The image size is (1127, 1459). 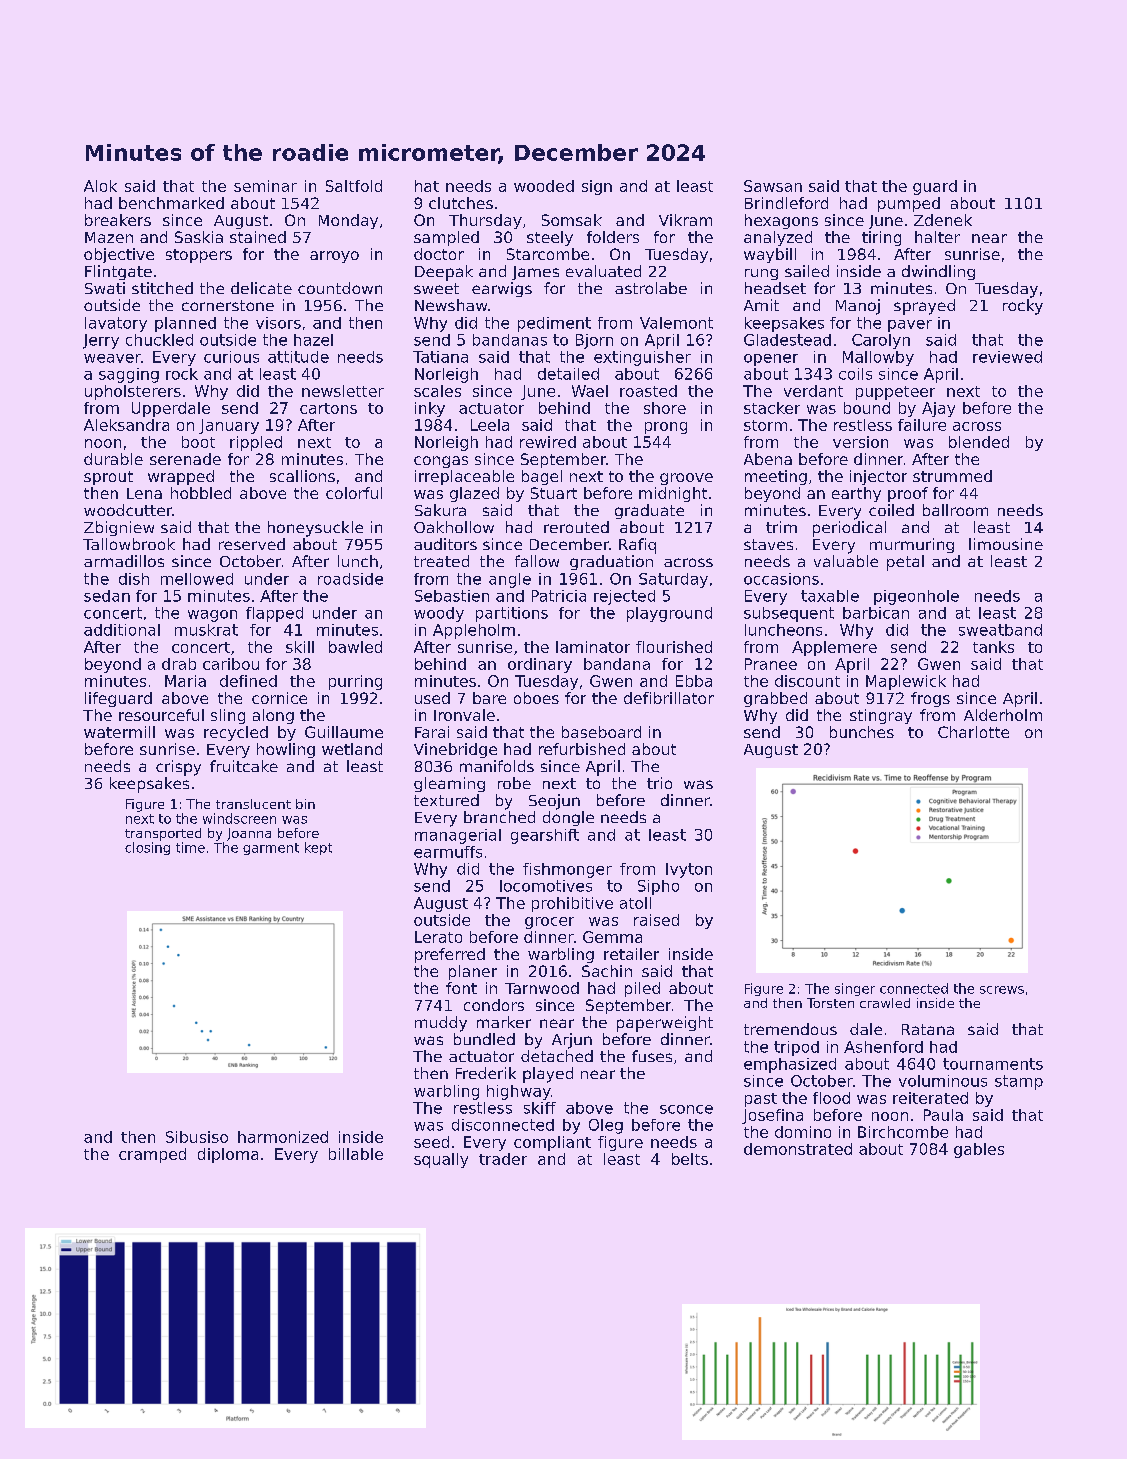 What do you see at coordinates (606, 1126) in the page?
I see `Oleg` at bounding box center [606, 1126].
